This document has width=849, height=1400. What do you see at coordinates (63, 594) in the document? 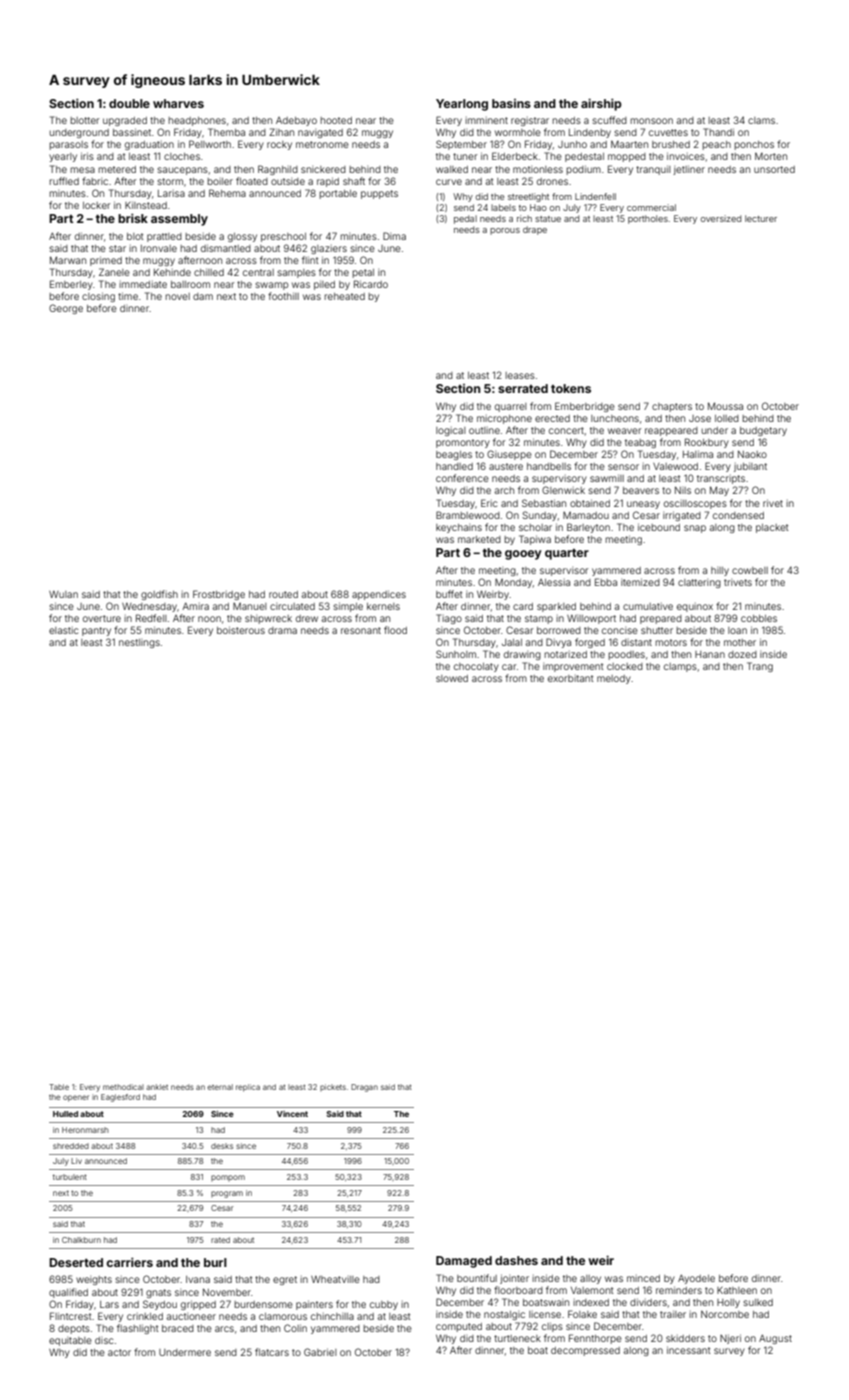
I see `Wulan` at bounding box center [63, 594].
